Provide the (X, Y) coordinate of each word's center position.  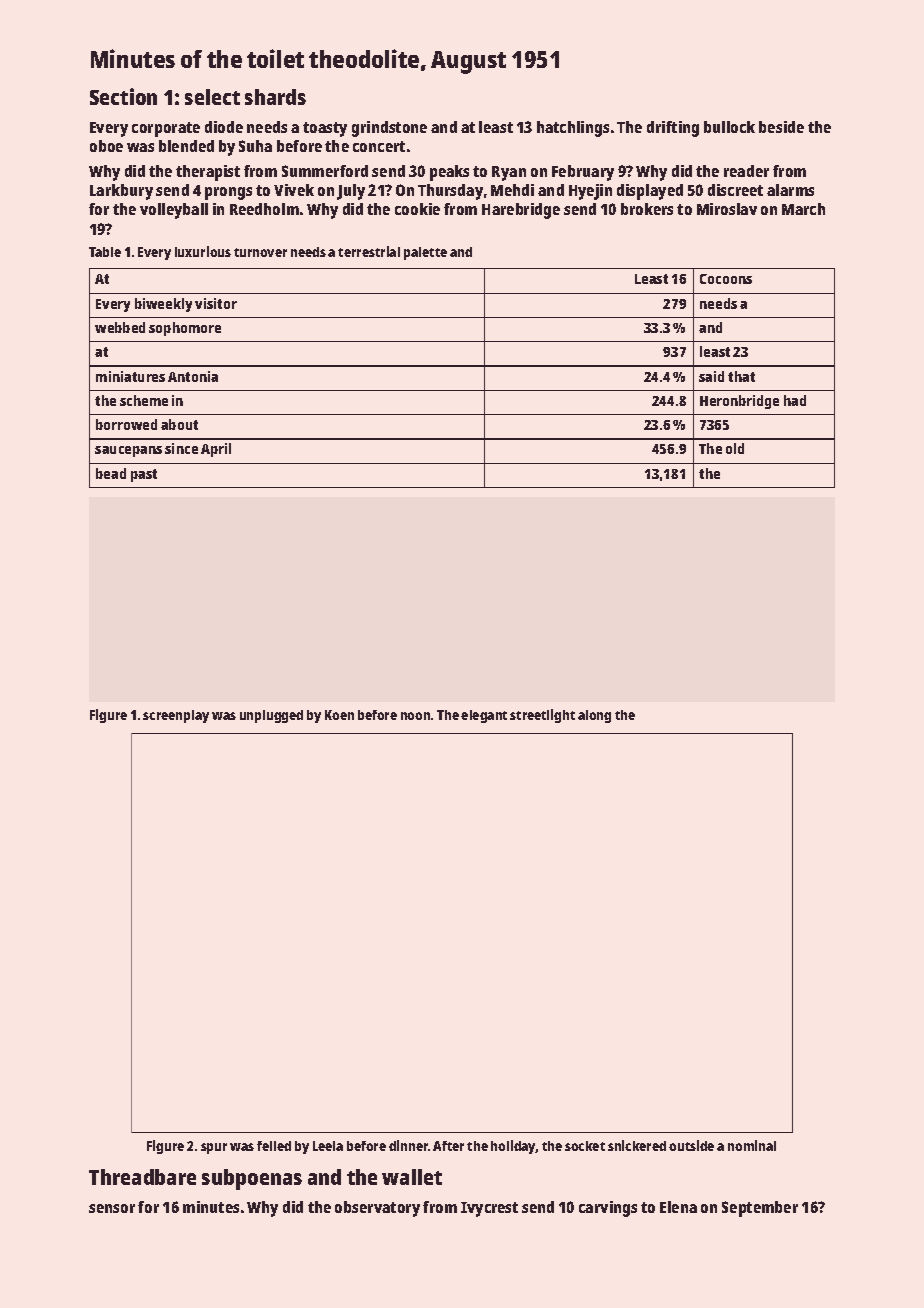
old (735, 448)
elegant (484, 716)
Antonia (193, 376)
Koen (339, 715)
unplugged (271, 716)
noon (415, 716)
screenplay (176, 716)
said (711, 376)
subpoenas (252, 1179)
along (594, 716)
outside (691, 1145)
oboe (106, 146)
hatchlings (573, 129)
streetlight (542, 716)
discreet (735, 190)
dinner (408, 1145)
